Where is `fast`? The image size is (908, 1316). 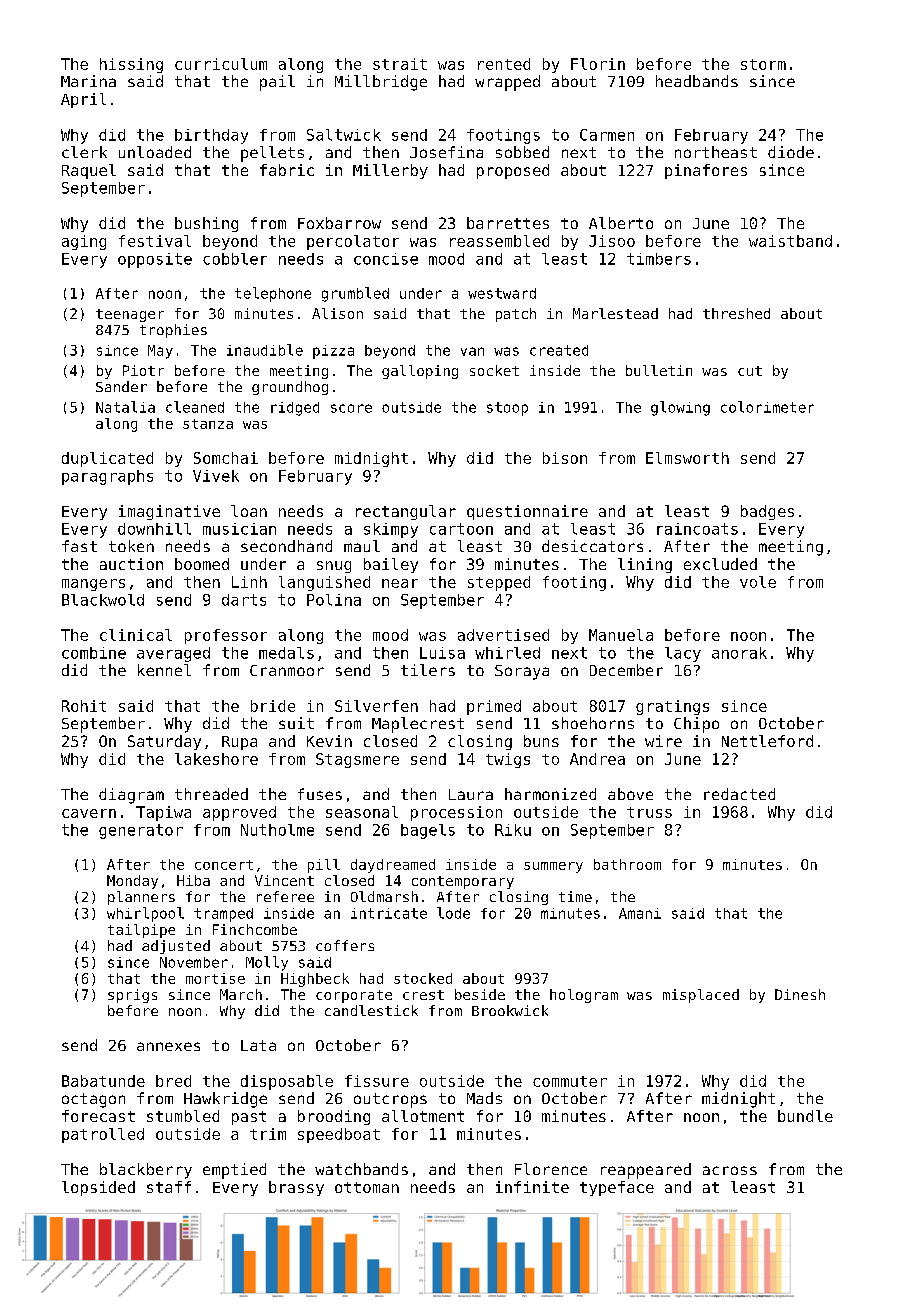 fast is located at coordinates (79, 546).
